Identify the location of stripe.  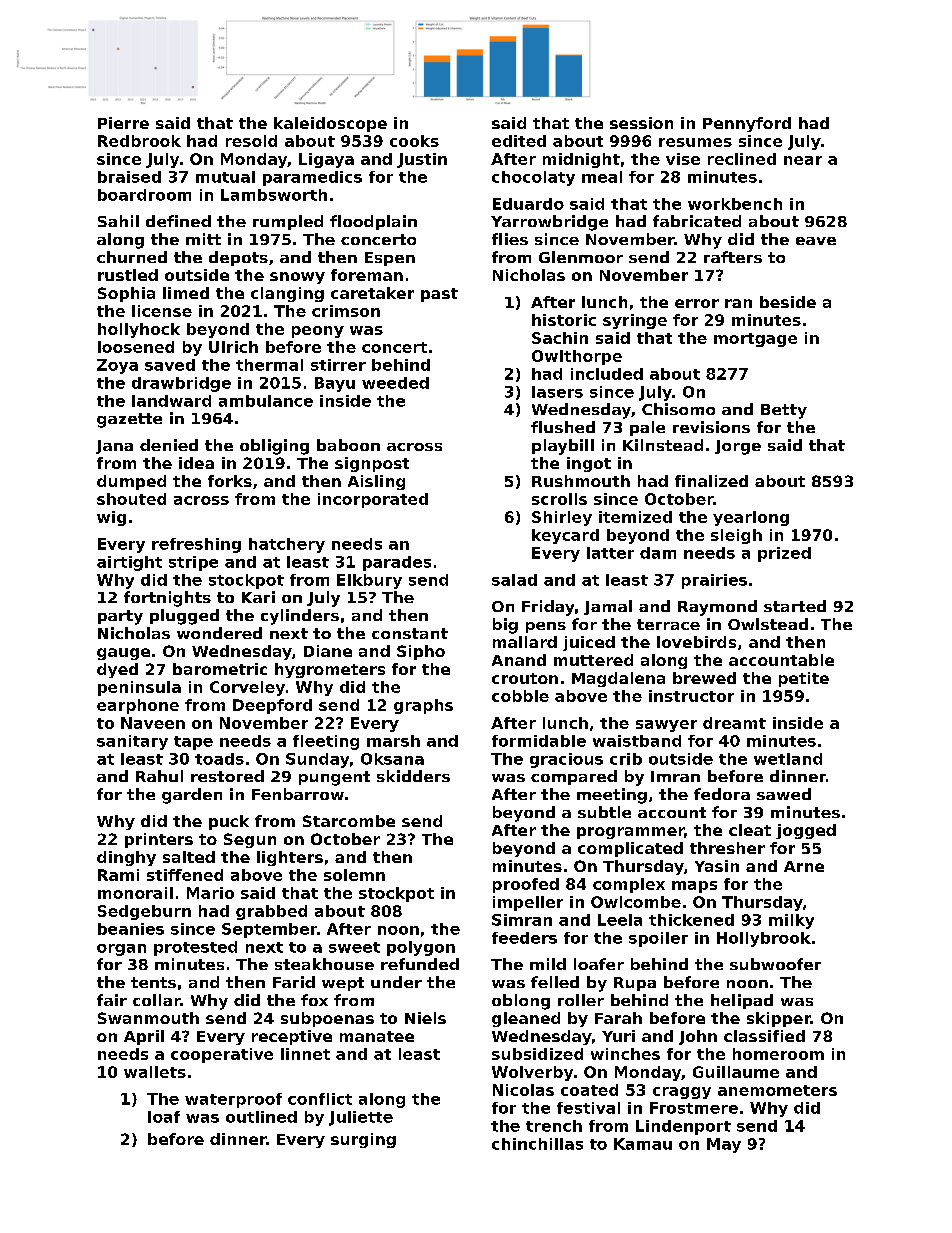
(193, 563).
